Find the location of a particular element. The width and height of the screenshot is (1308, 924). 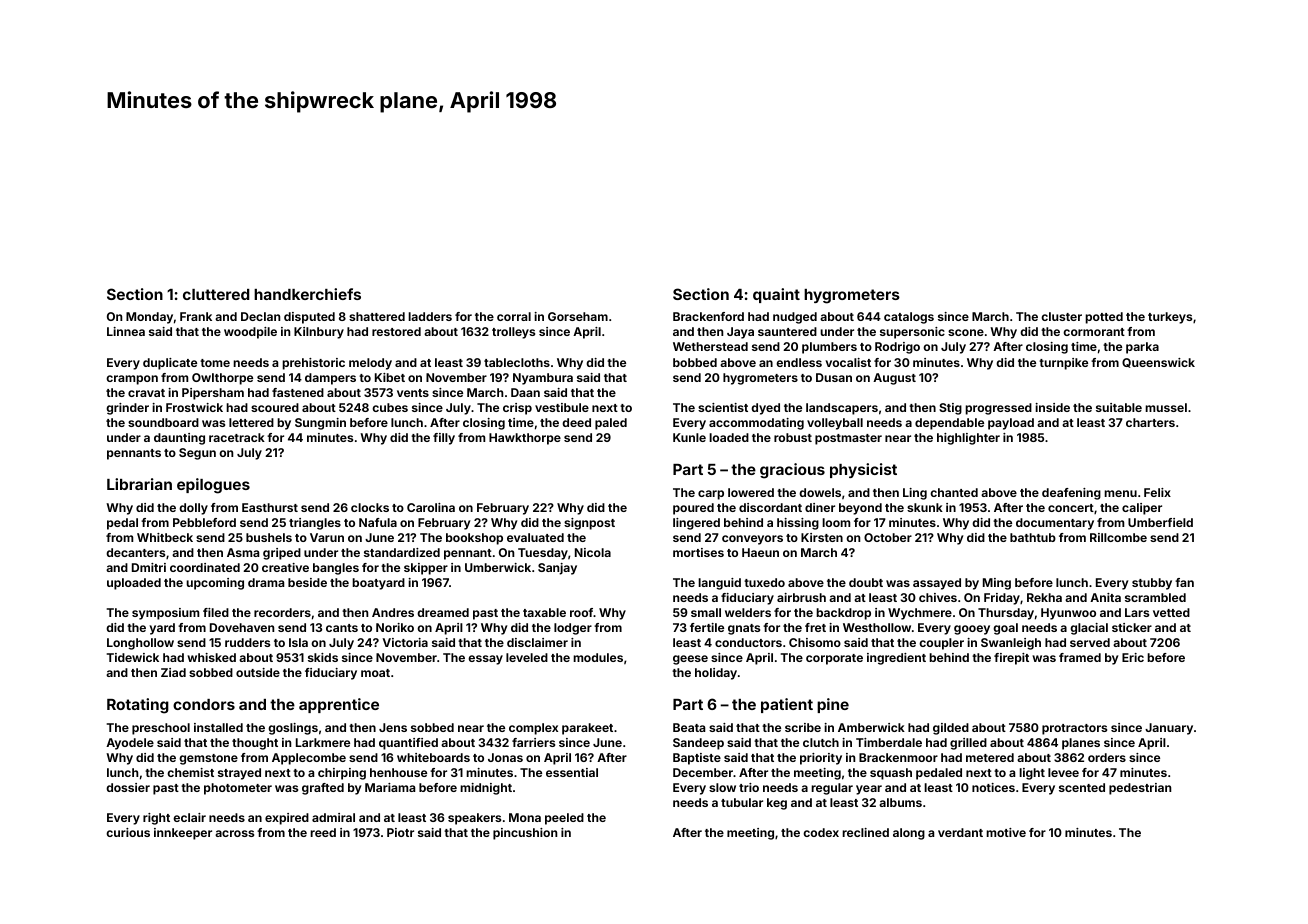

chemist is located at coordinates (190, 772).
